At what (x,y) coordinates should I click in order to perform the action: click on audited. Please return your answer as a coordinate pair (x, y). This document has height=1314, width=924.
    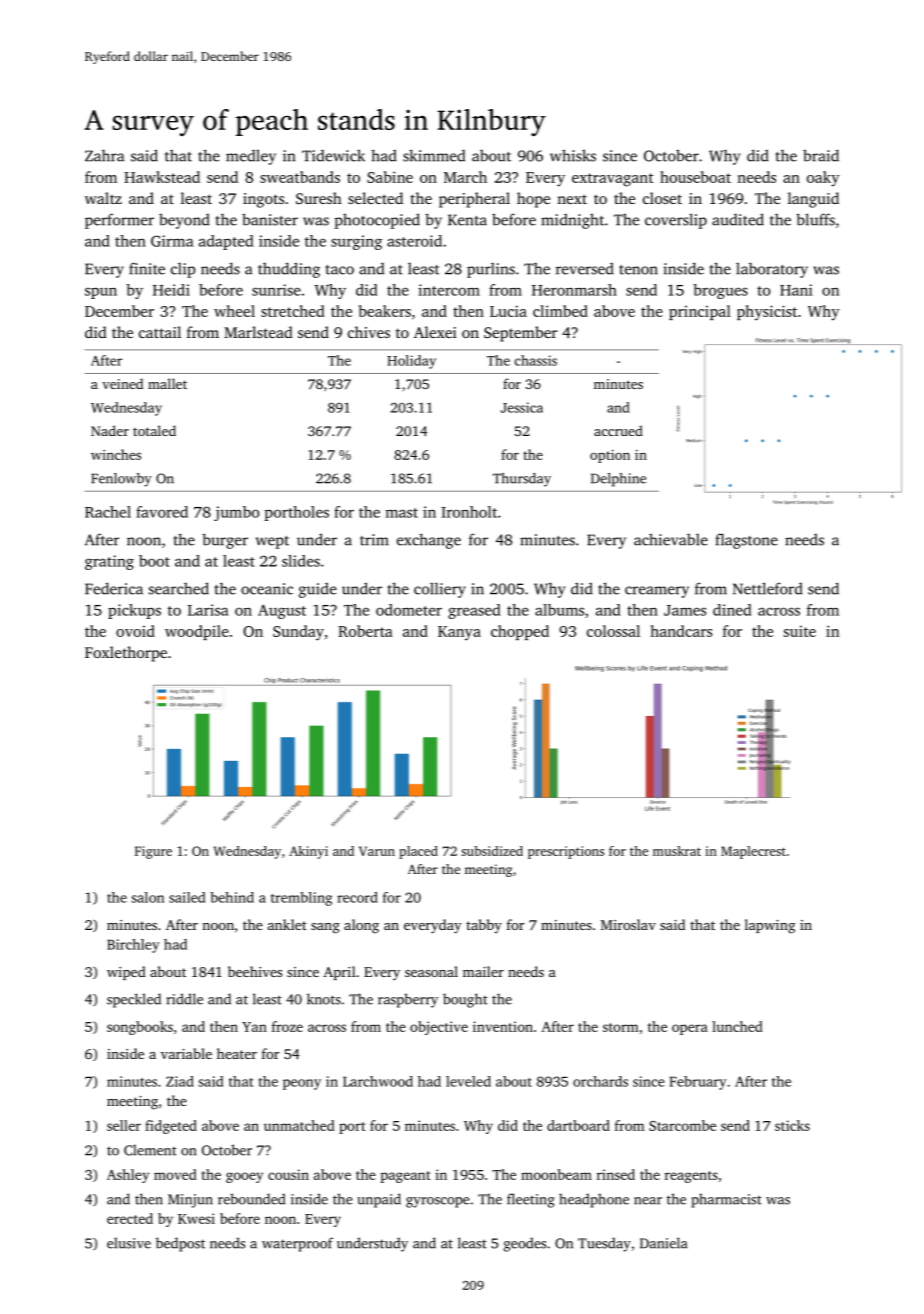
    Looking at the image, I should click on (738, 219).
